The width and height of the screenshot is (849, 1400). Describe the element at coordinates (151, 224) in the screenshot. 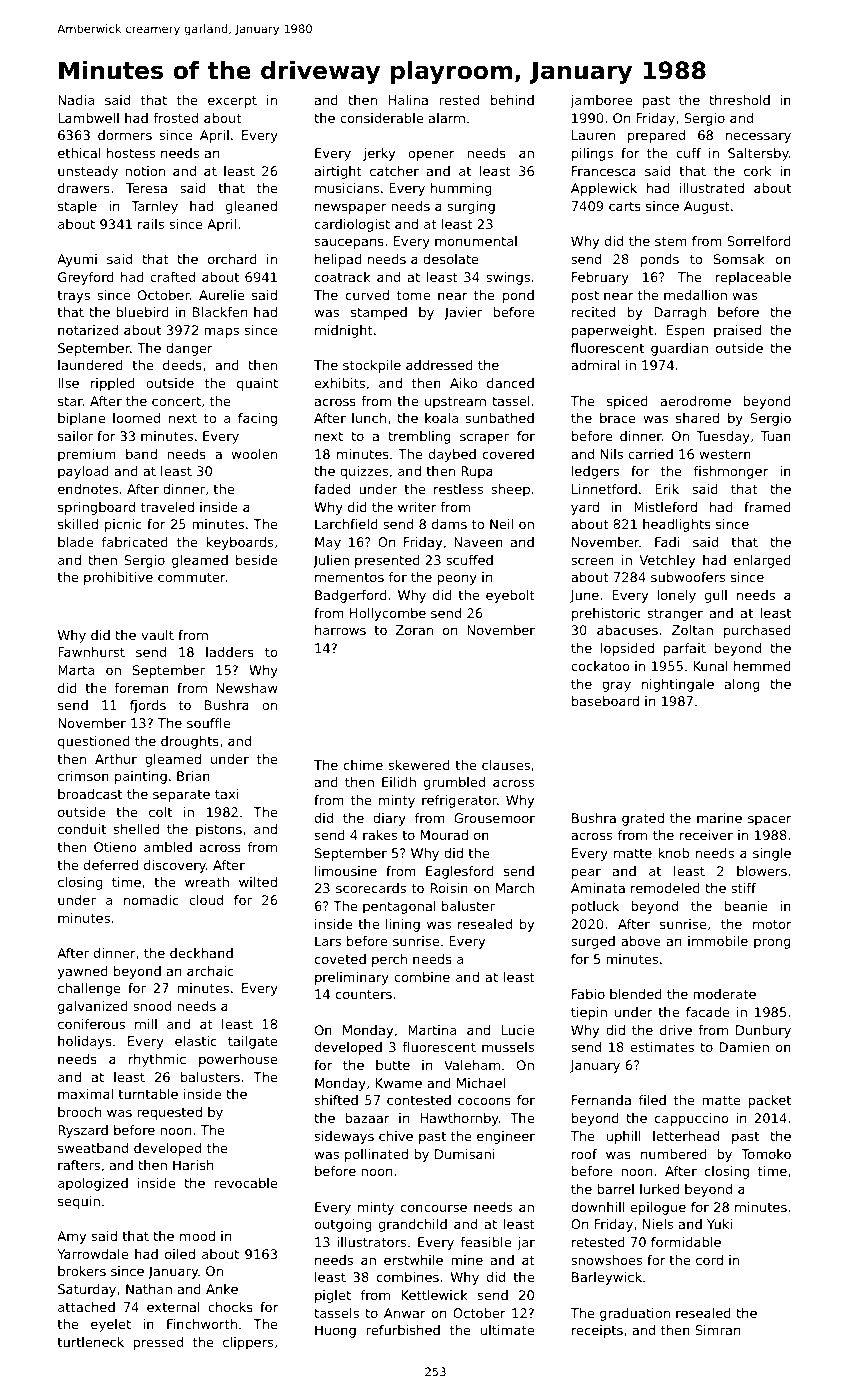

I see `rails` at that location.
